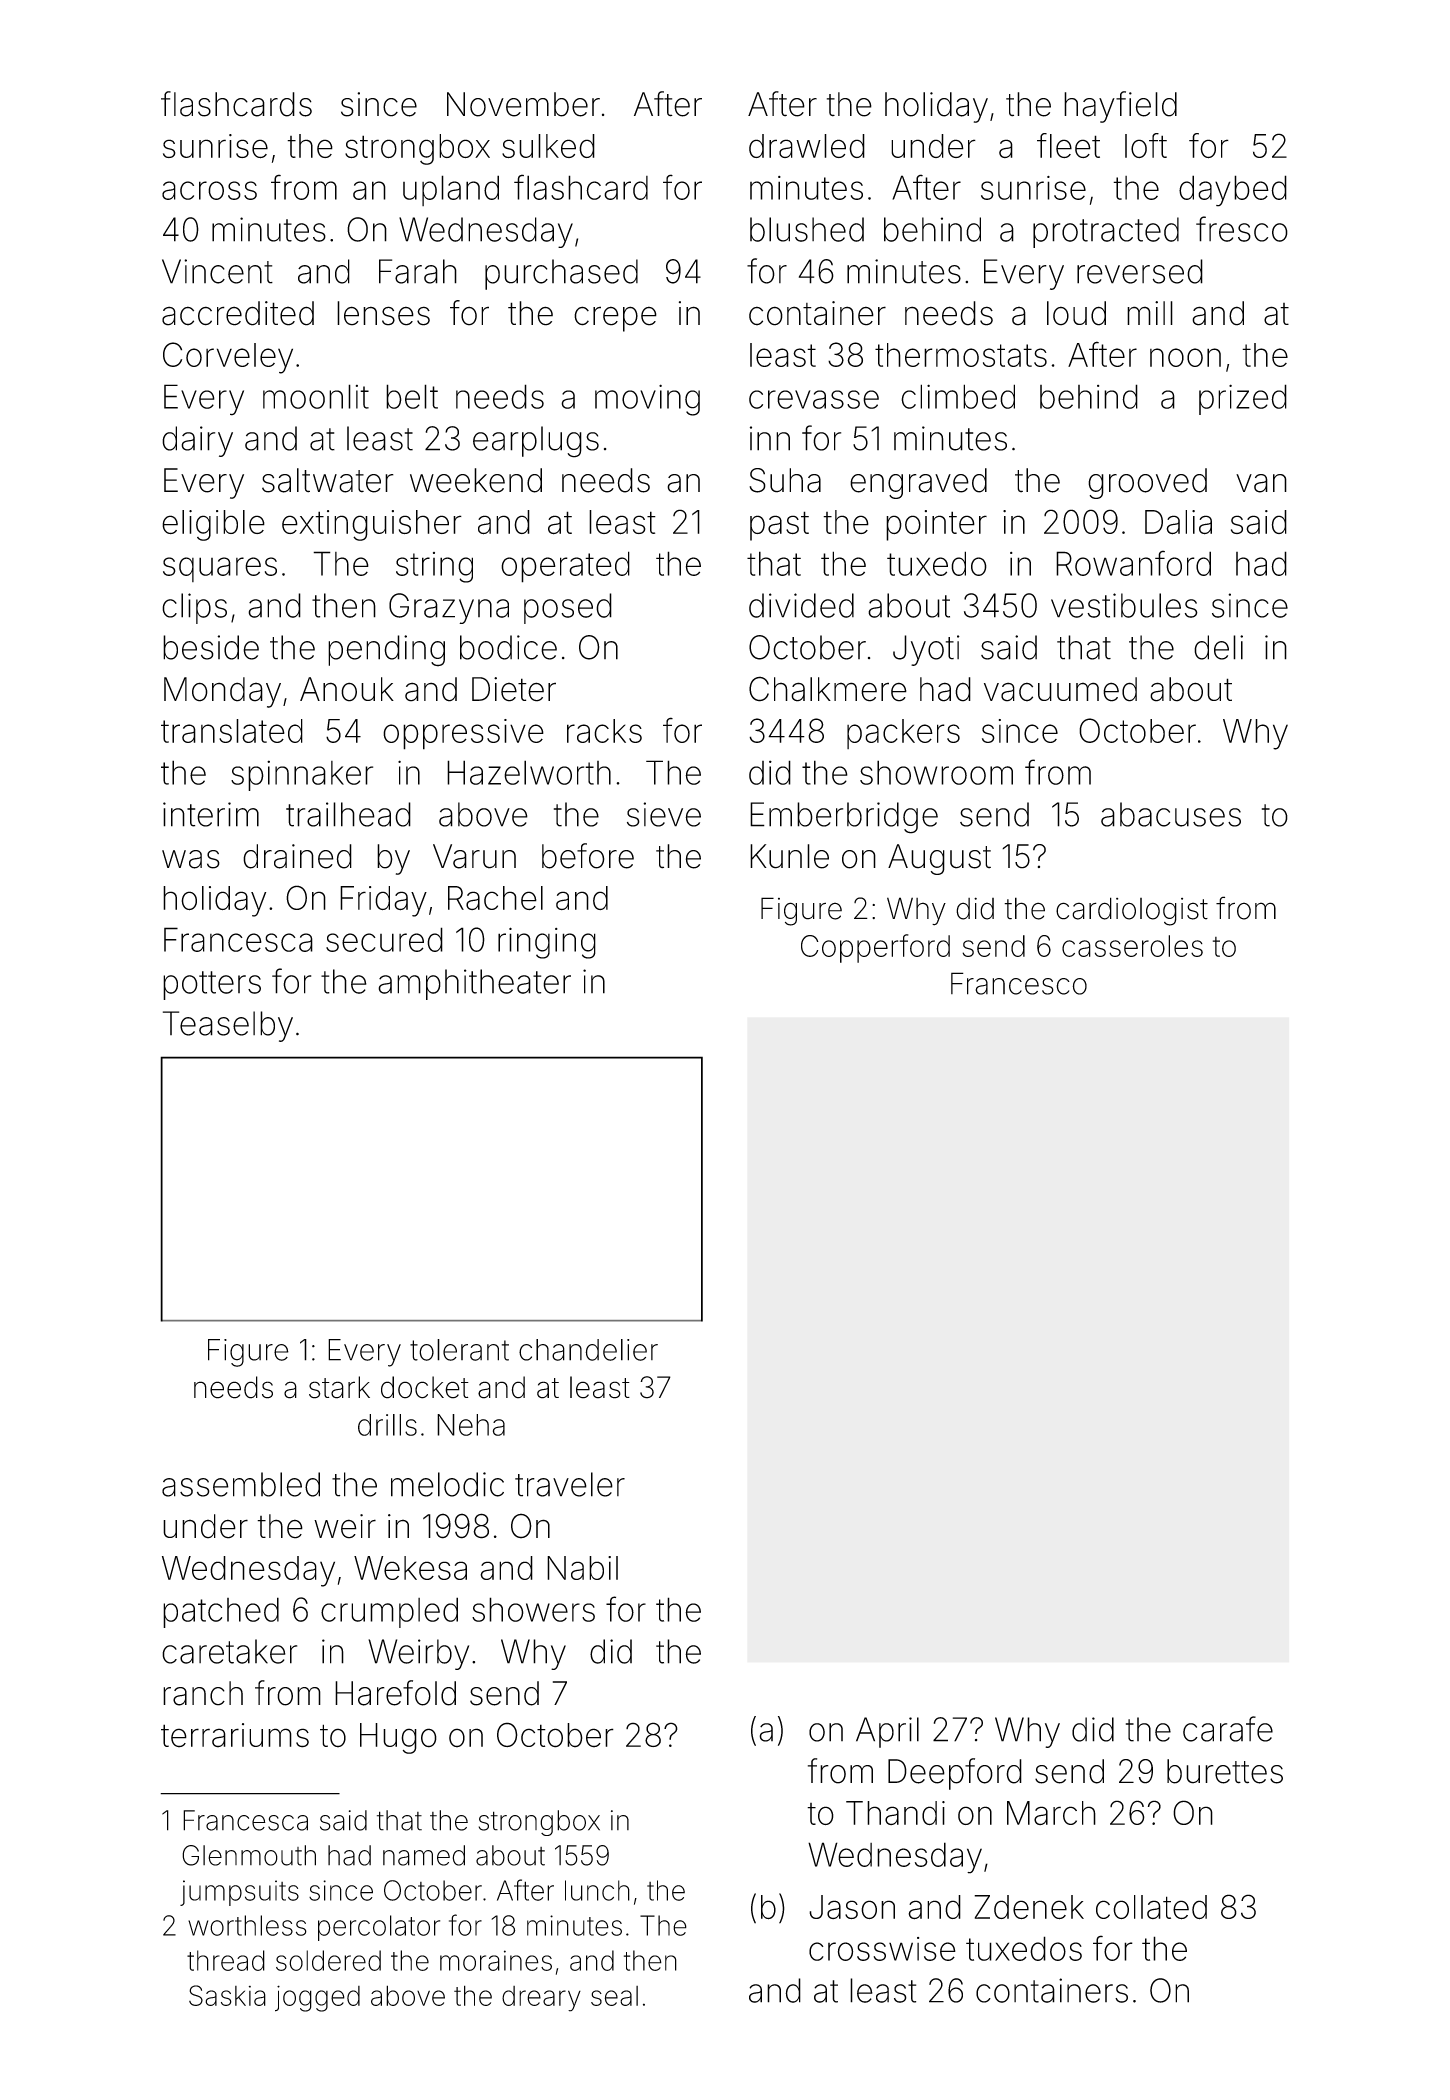  Describe the element at coordinates (588, 856) in the document. I see `before` at that location.
